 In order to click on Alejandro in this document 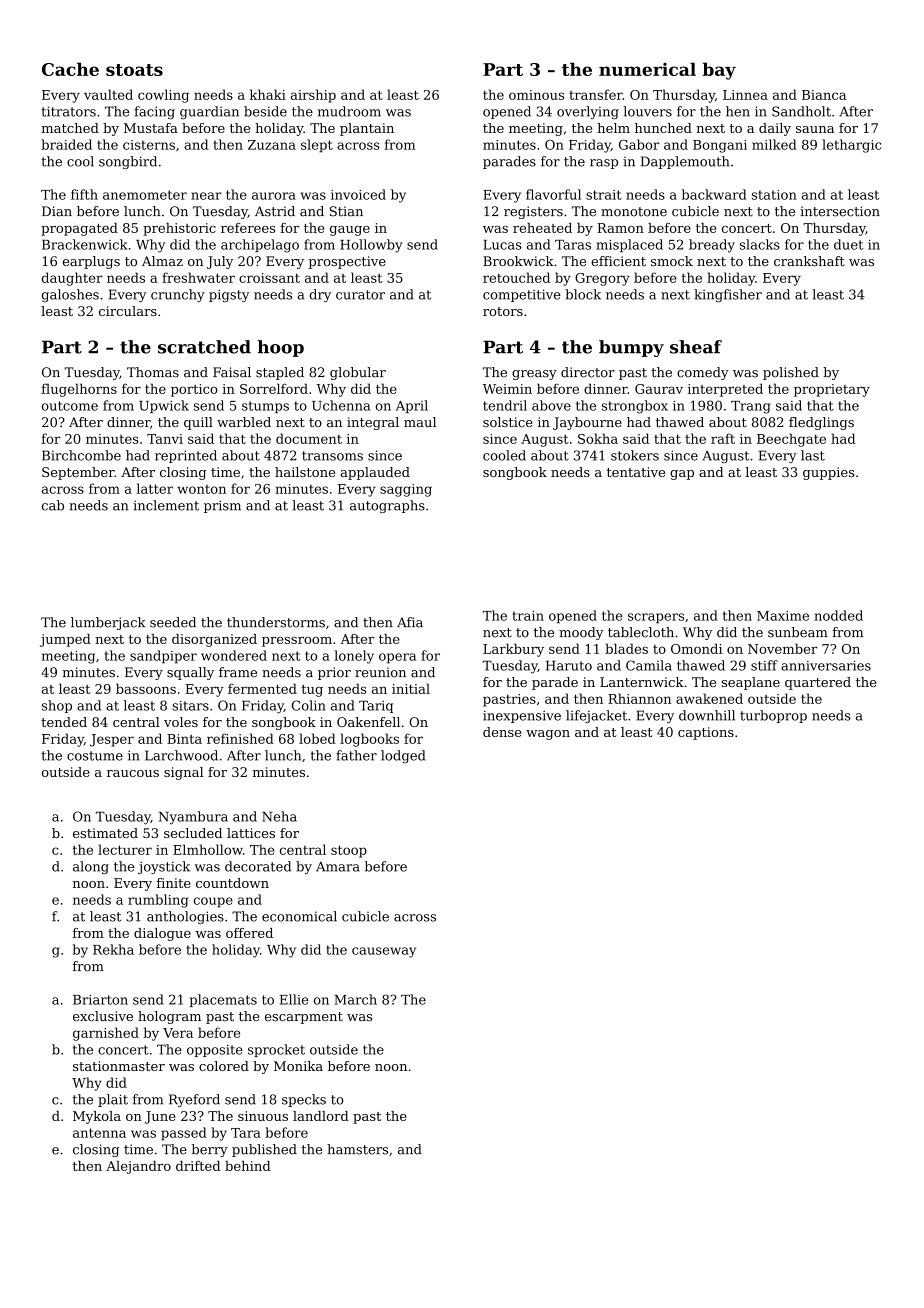, I will do `click(138, 1167)`.
